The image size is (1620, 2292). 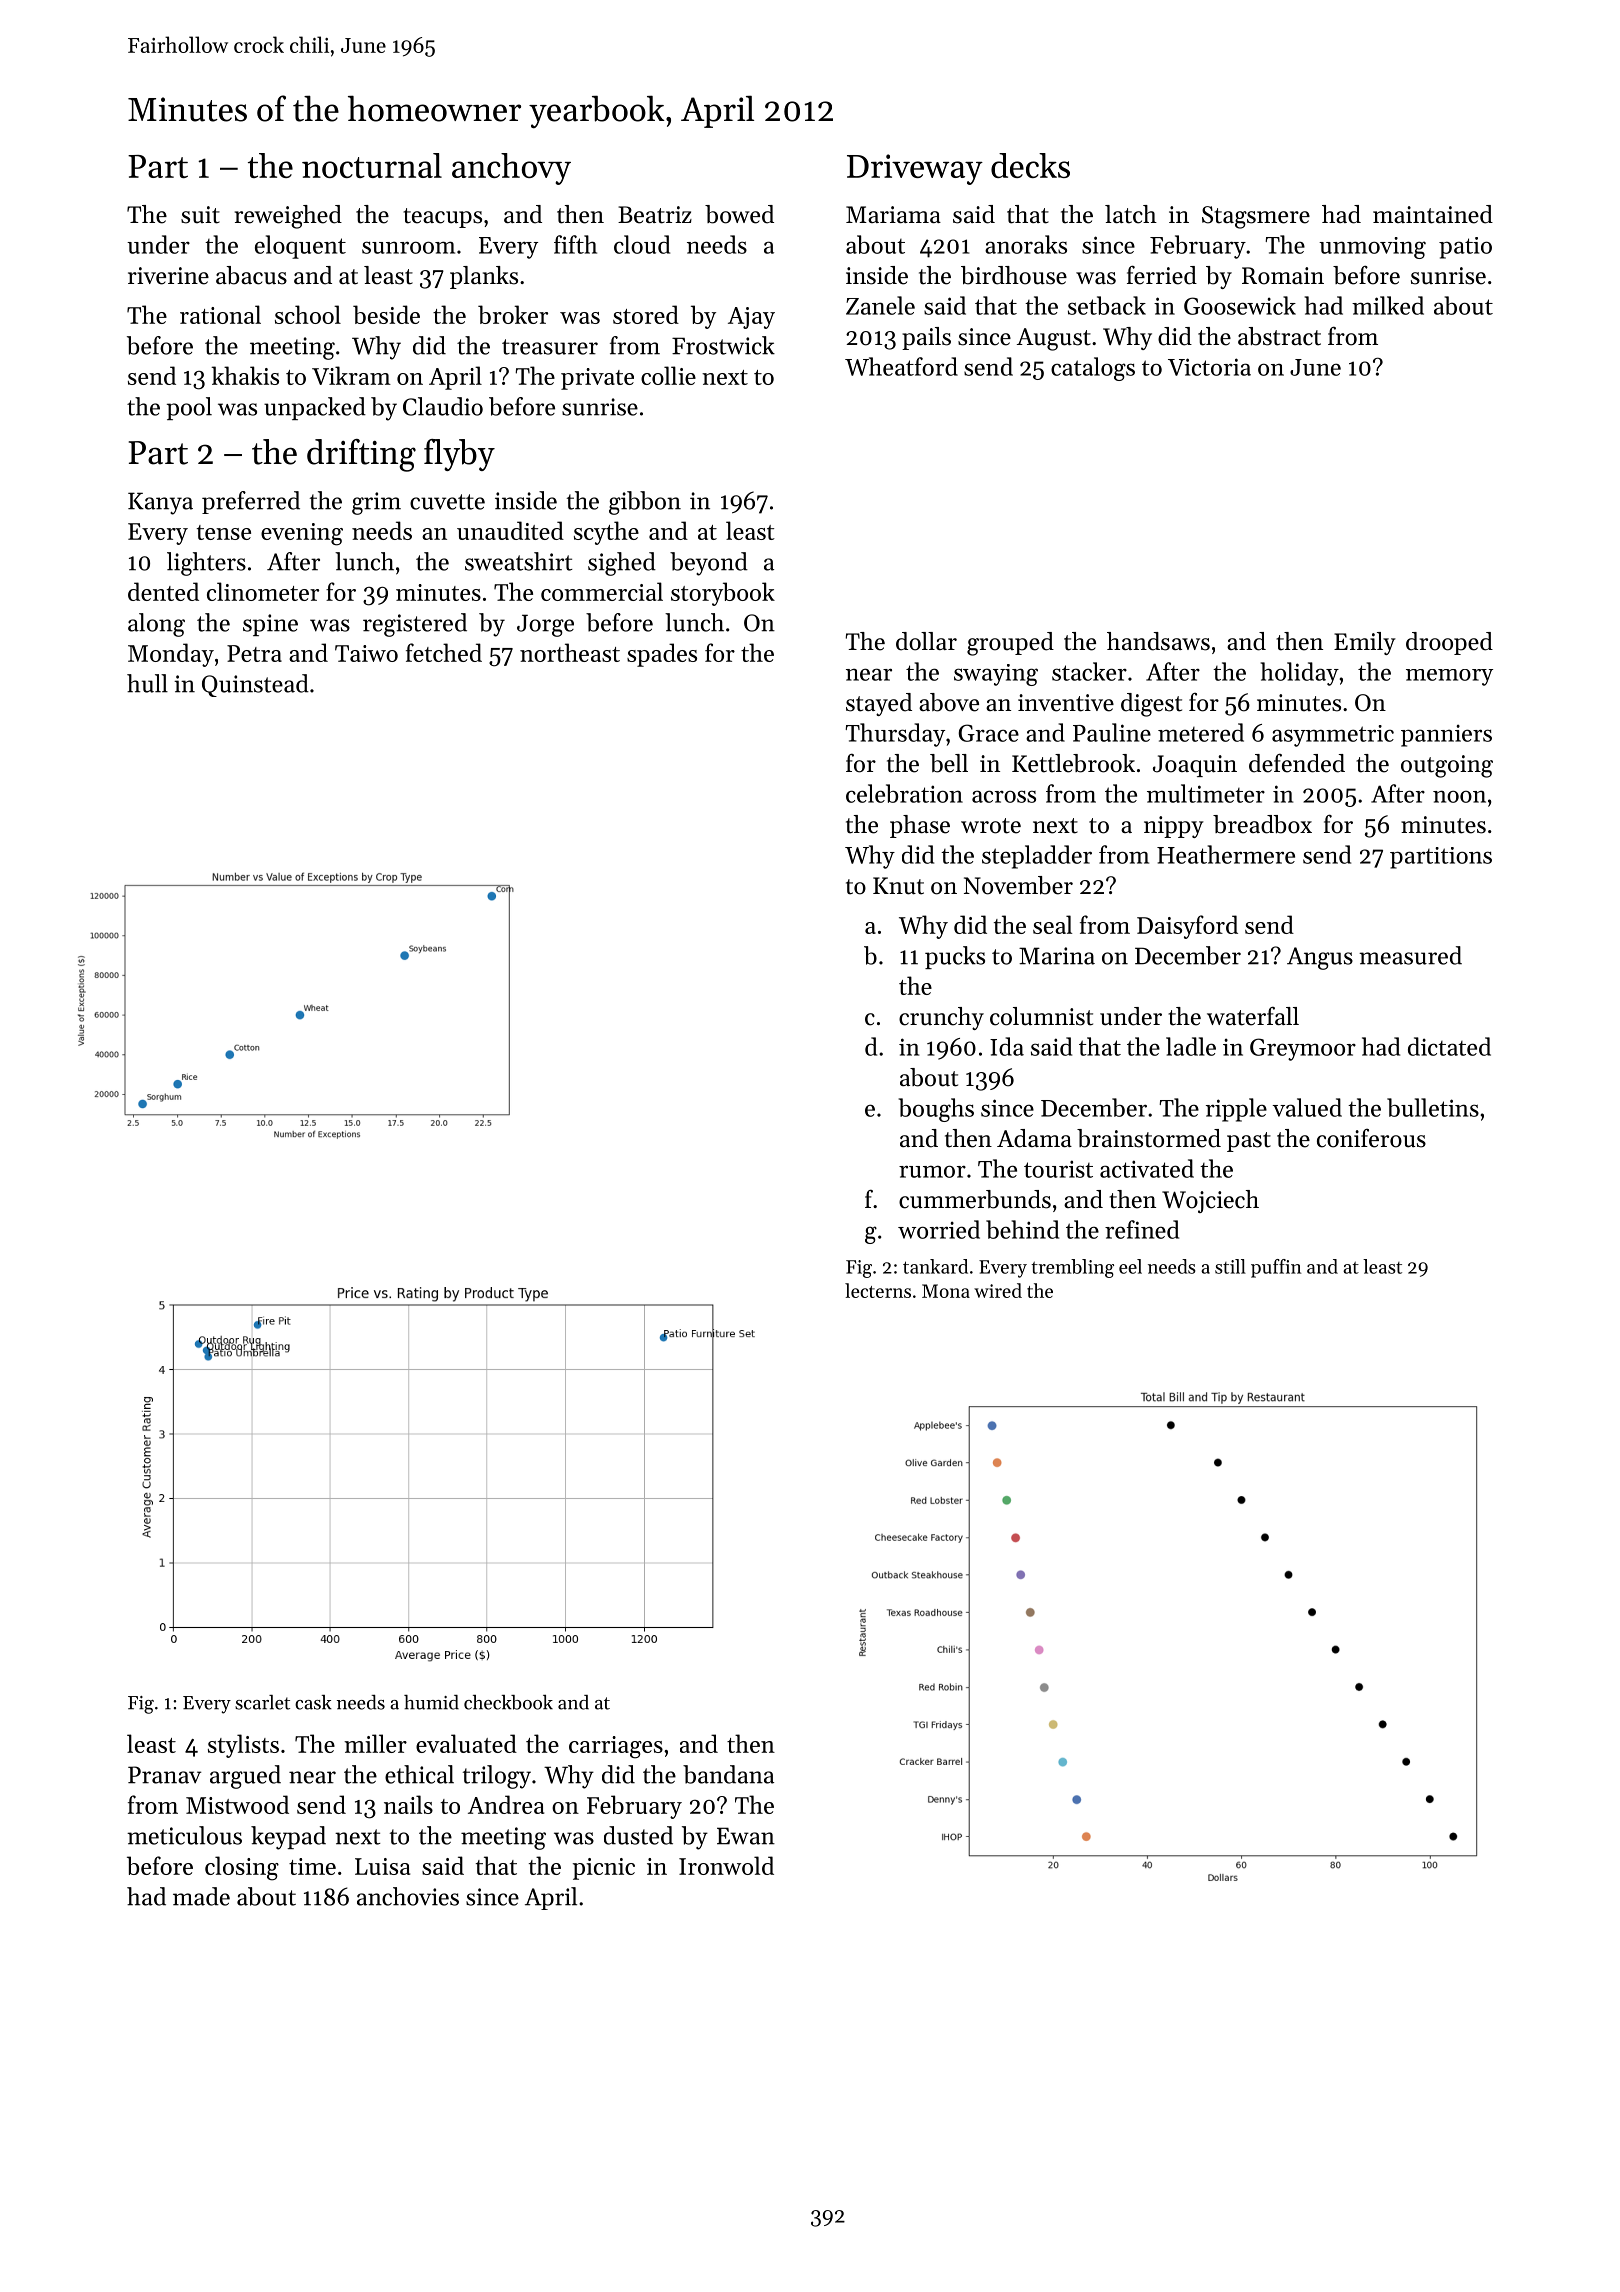 I want to click on decks, so click(x=1030, y=165).
